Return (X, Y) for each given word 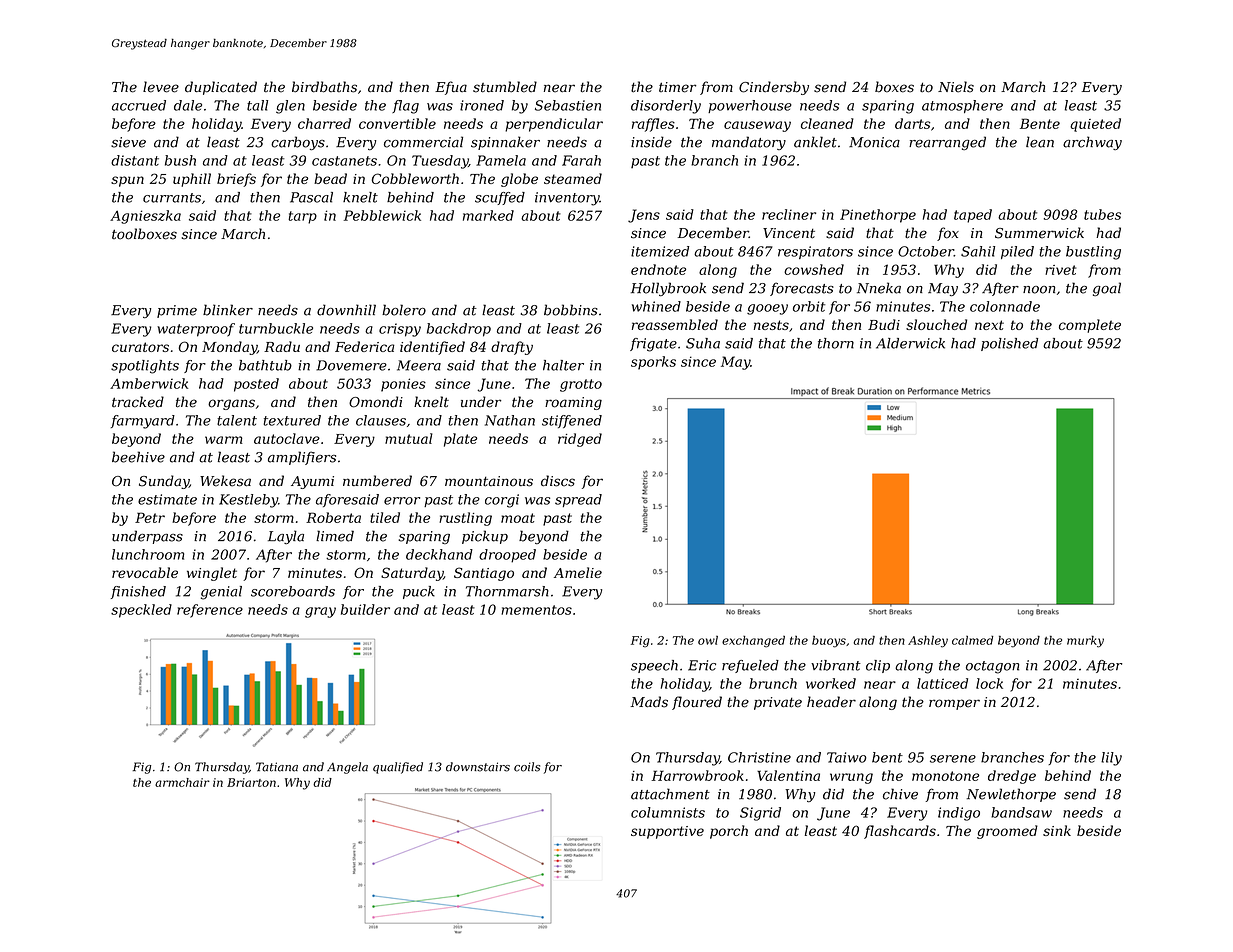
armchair (182, 782)
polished (1009, 344)
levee (161, 87)
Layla (286, 537)
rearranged (947, 143)
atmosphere (962, 106)
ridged (580, 440)
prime (177, 311)
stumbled (505, 87)
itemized (660, 251)
